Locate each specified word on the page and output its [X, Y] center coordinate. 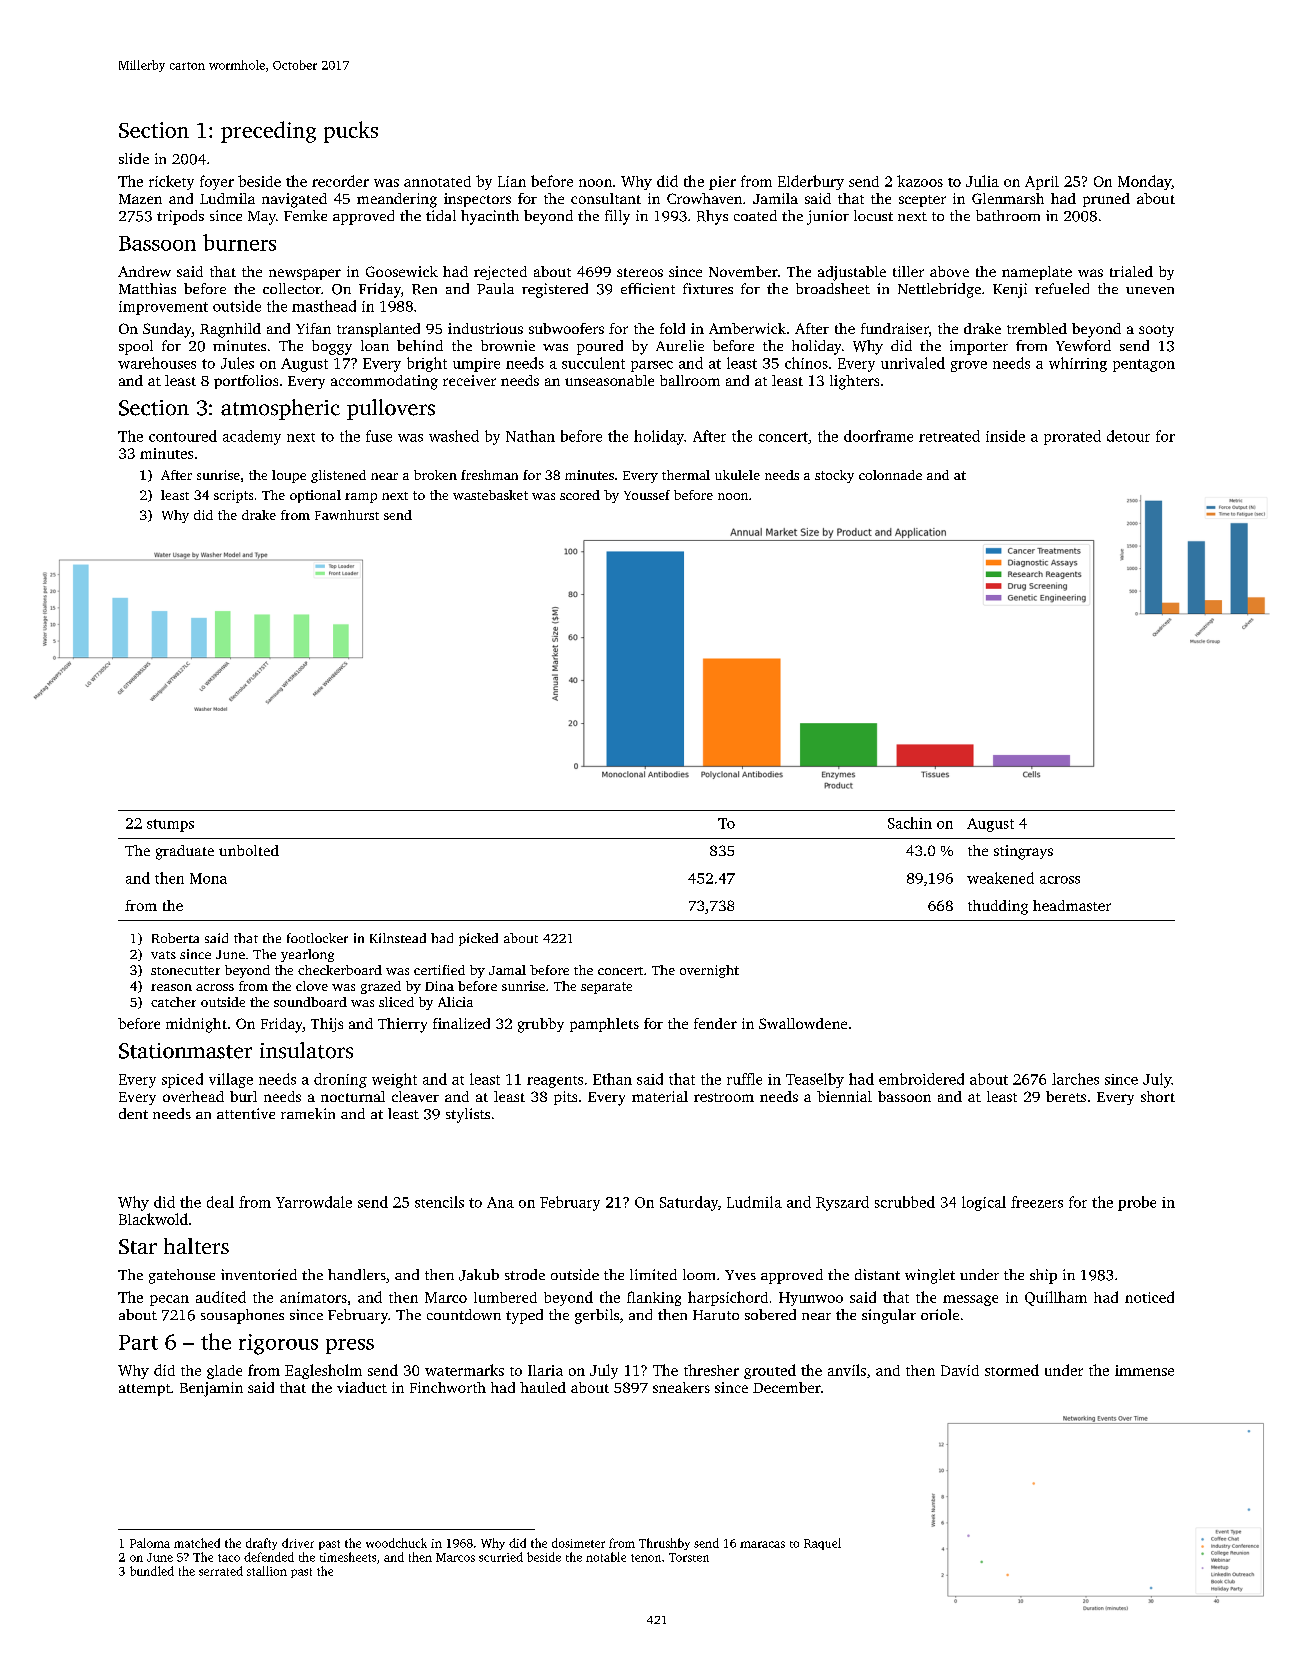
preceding [268, 132]
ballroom [690, 380]
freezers [1037, 1202]
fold [672, 328]
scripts [233, 496]
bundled [152, 1571]
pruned [1106, 200]
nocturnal [353, 1096]
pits [565, 1098]
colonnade [890, 475]
